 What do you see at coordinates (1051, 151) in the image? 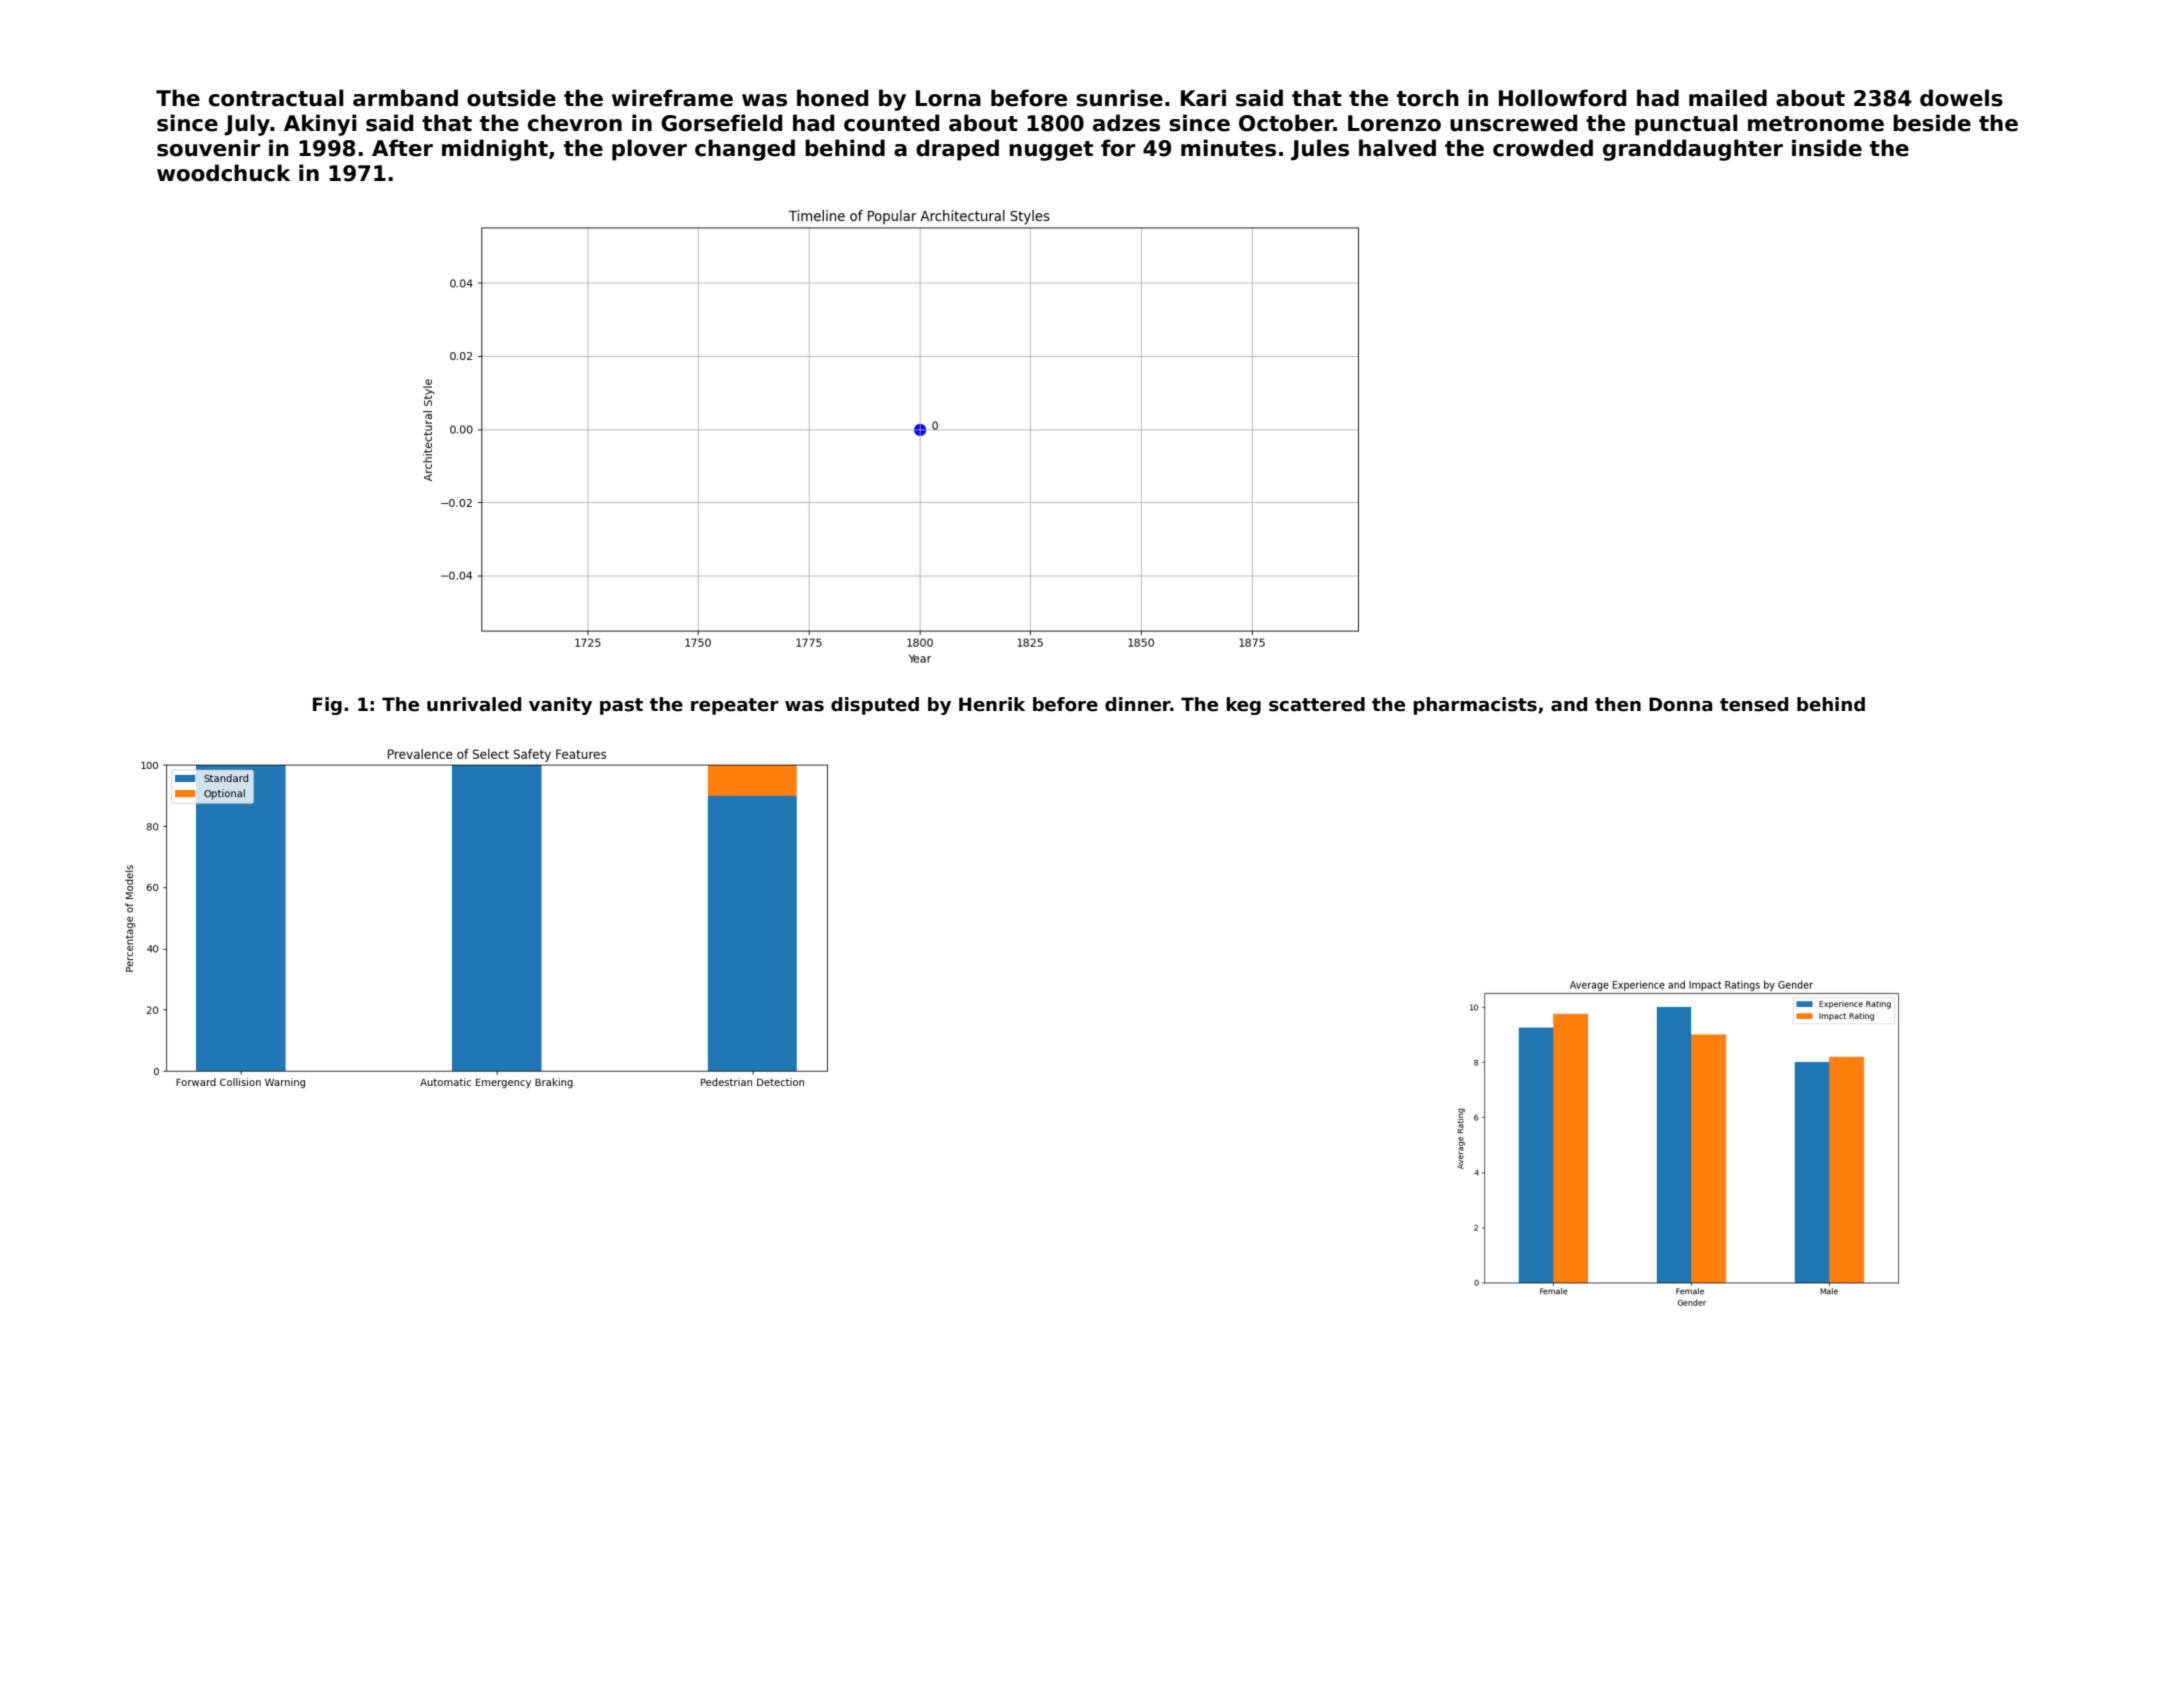
I see `nugget` at bounding box center [1051, 151].
